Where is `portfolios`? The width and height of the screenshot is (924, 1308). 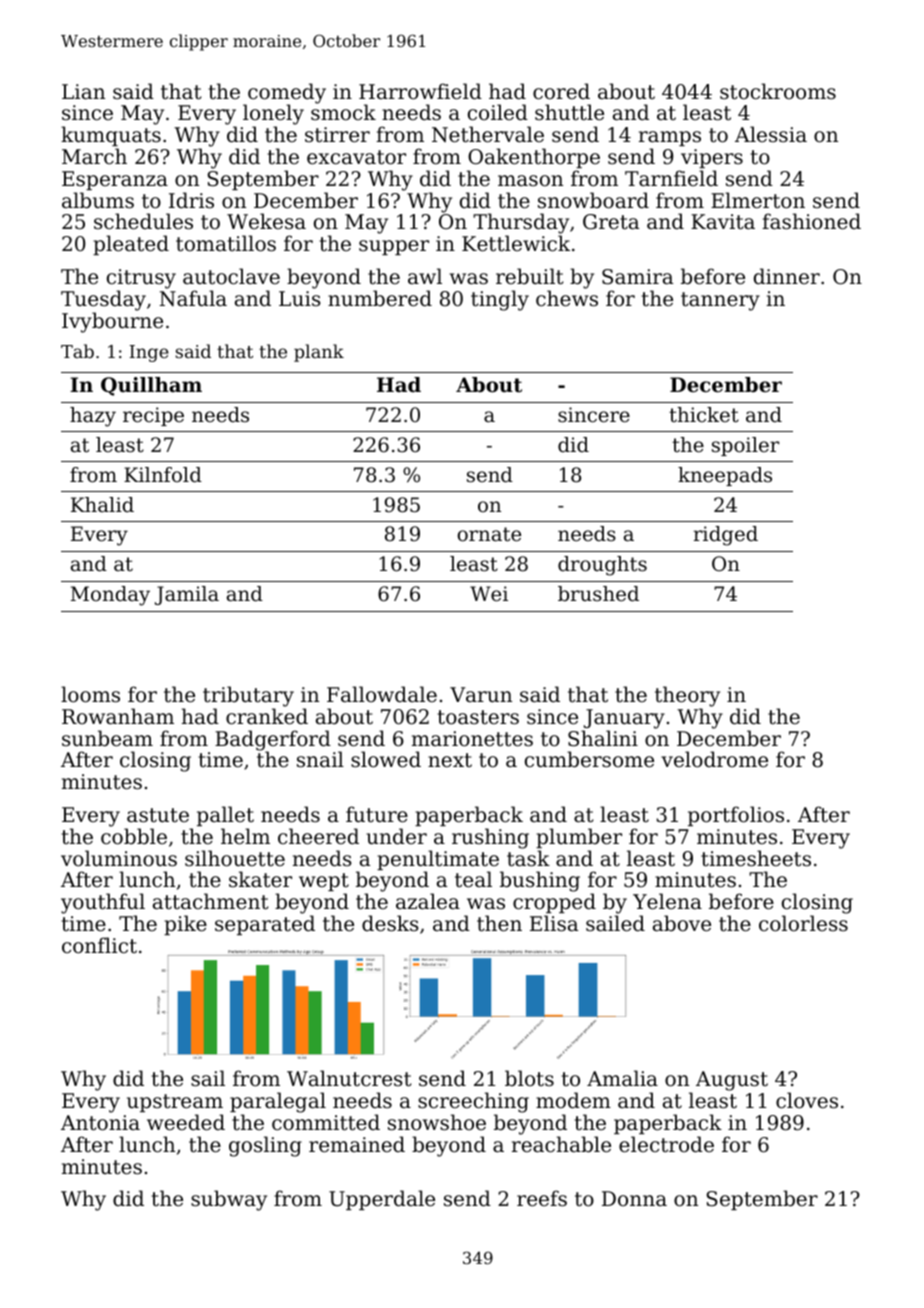
portfolios is located at coordinates (736, 816).
